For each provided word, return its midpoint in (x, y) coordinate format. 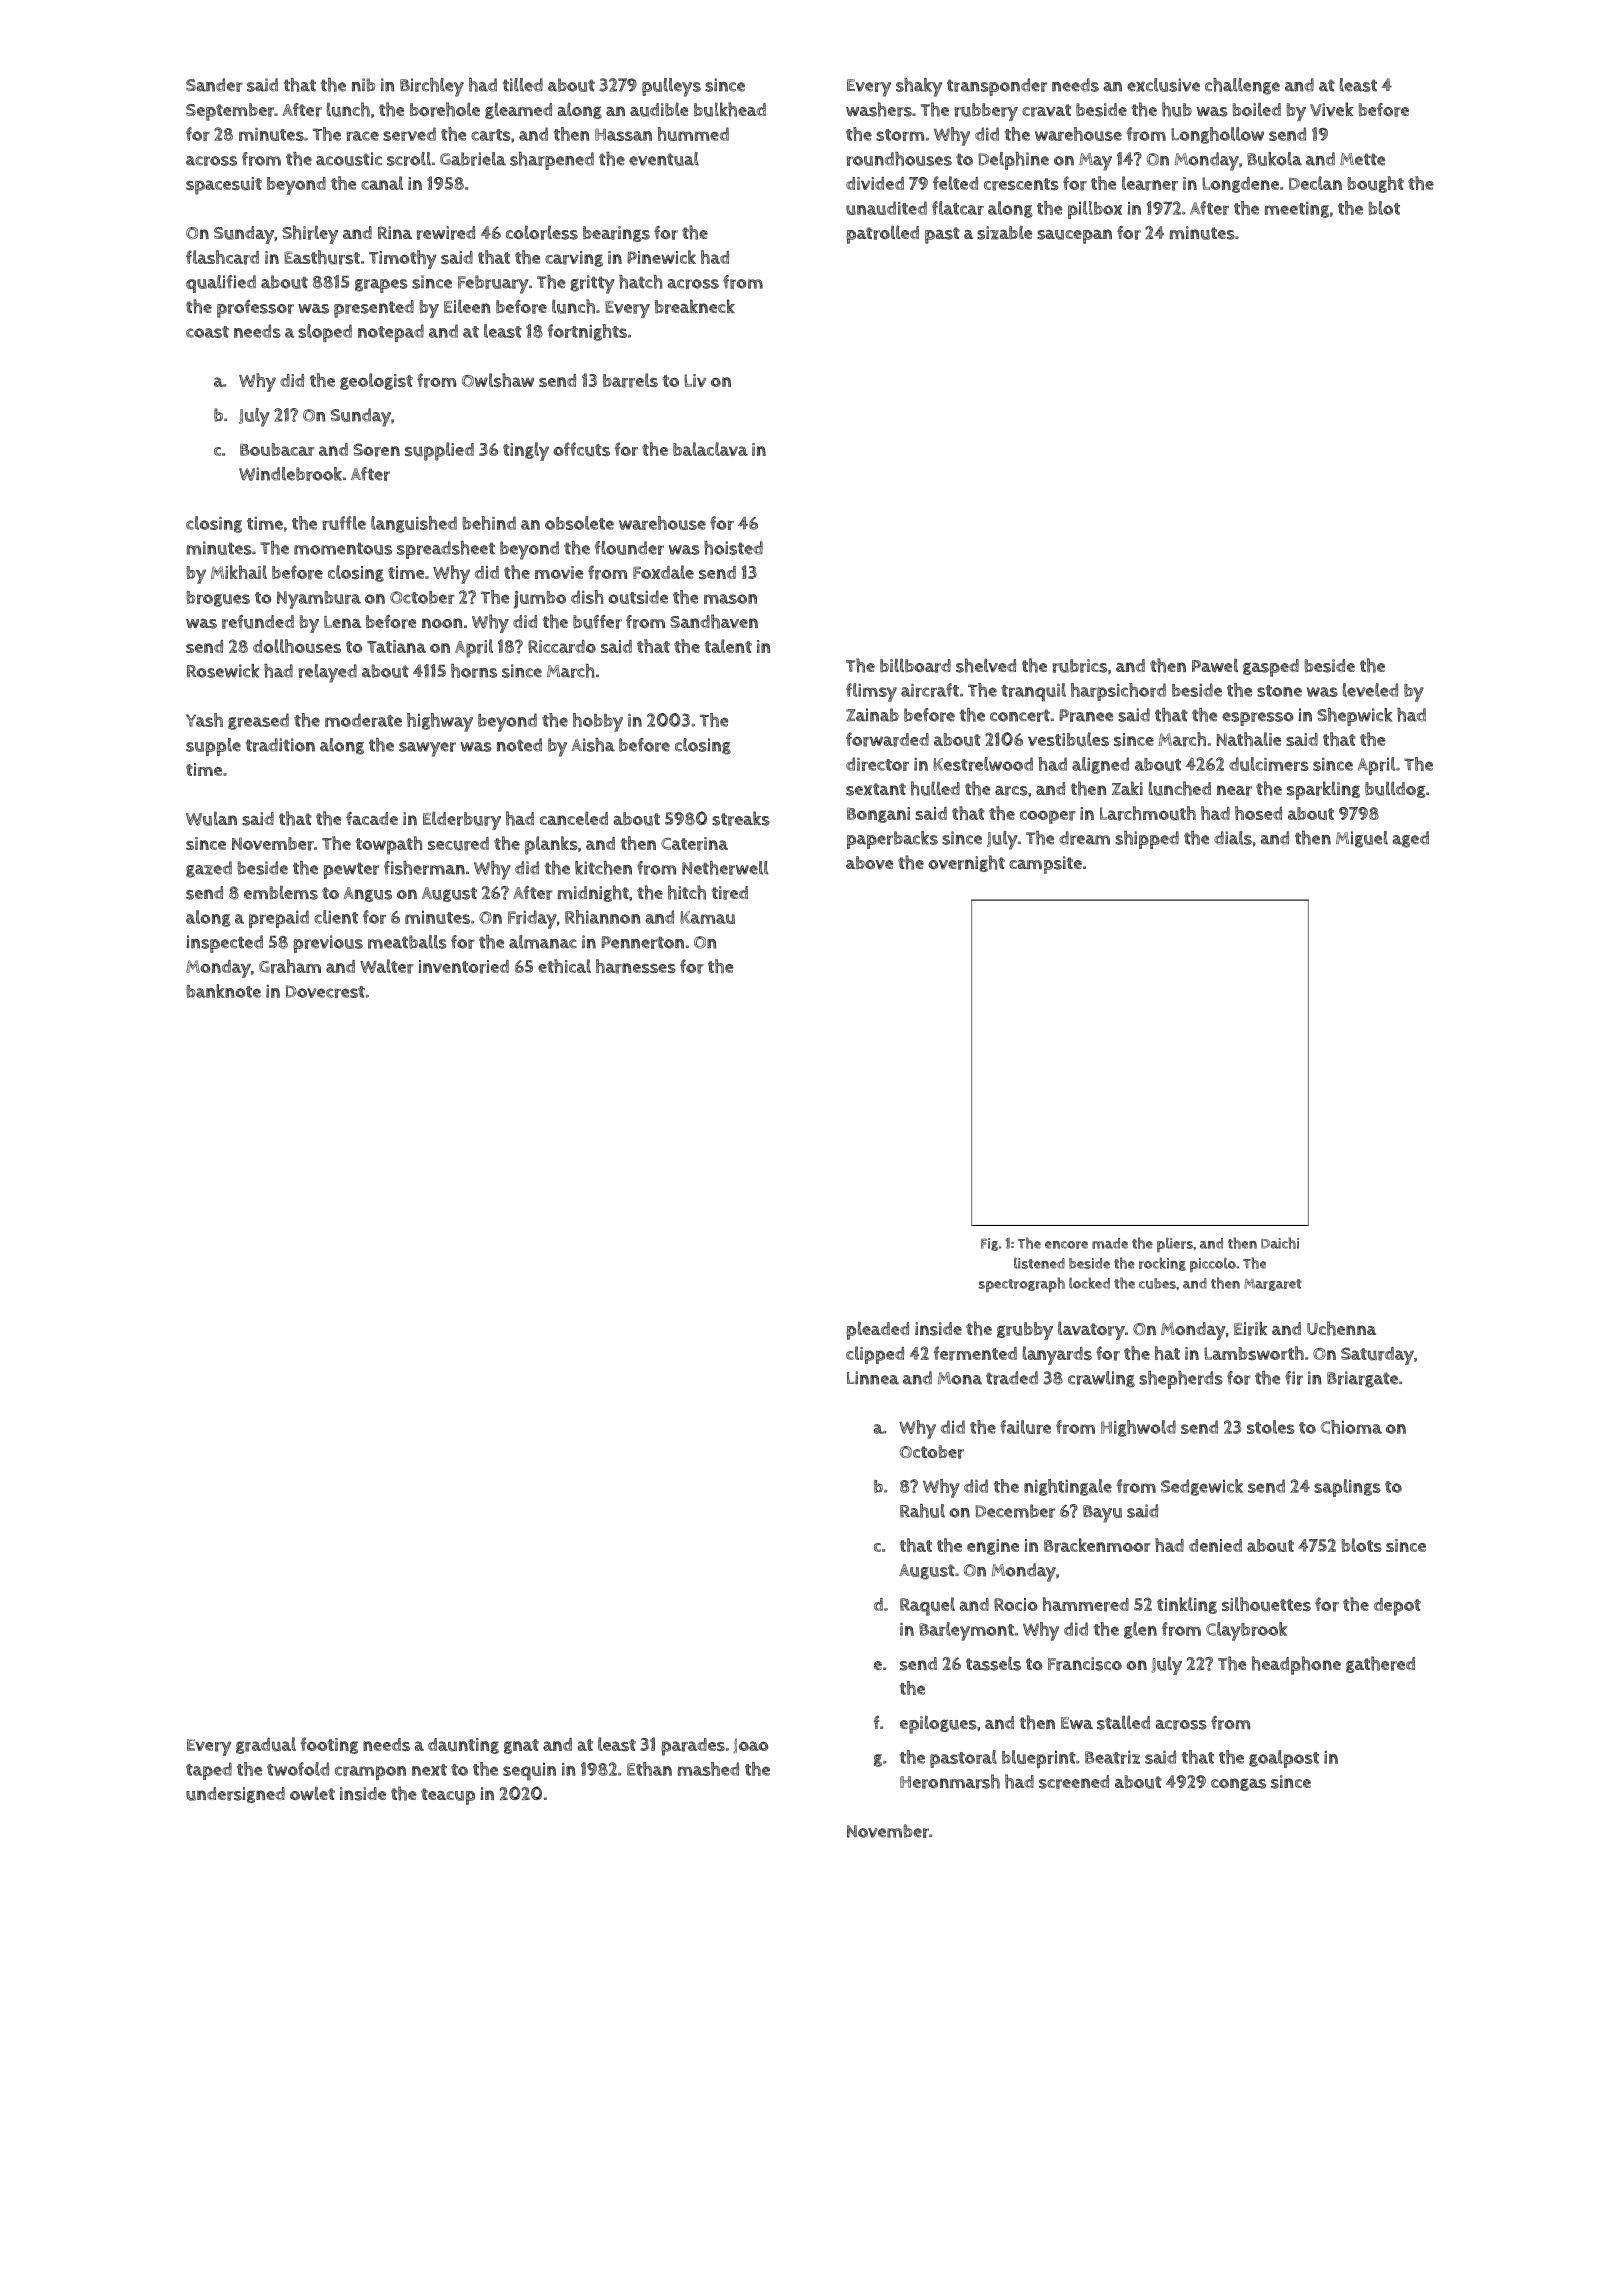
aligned (1100, 765)
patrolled (883, 234)
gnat (521, 1746)
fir (1294, 1378)
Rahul (922, 1511)
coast (207, 332)
